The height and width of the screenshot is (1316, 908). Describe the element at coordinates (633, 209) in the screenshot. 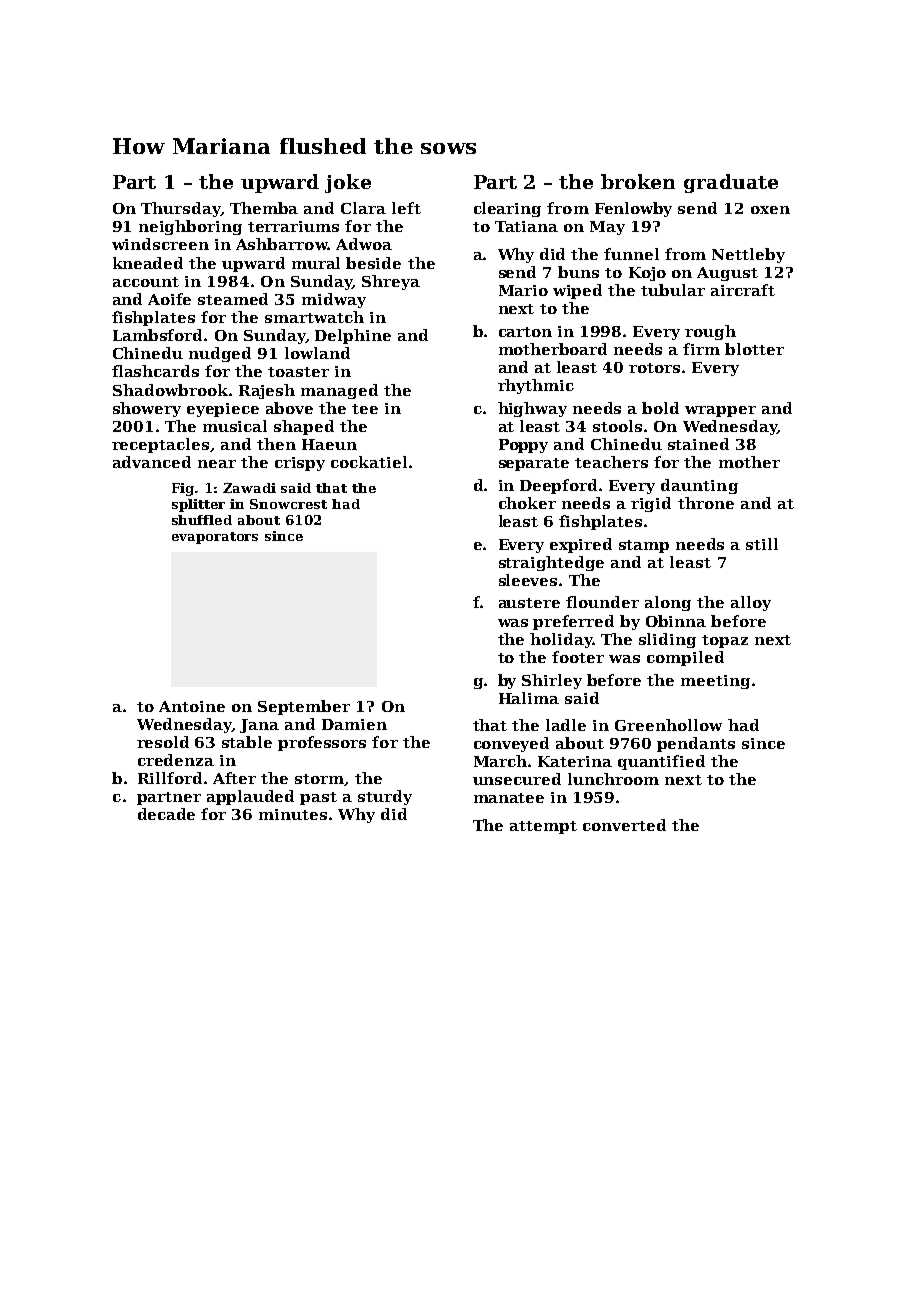

I see `Fenlowby` at that location.
